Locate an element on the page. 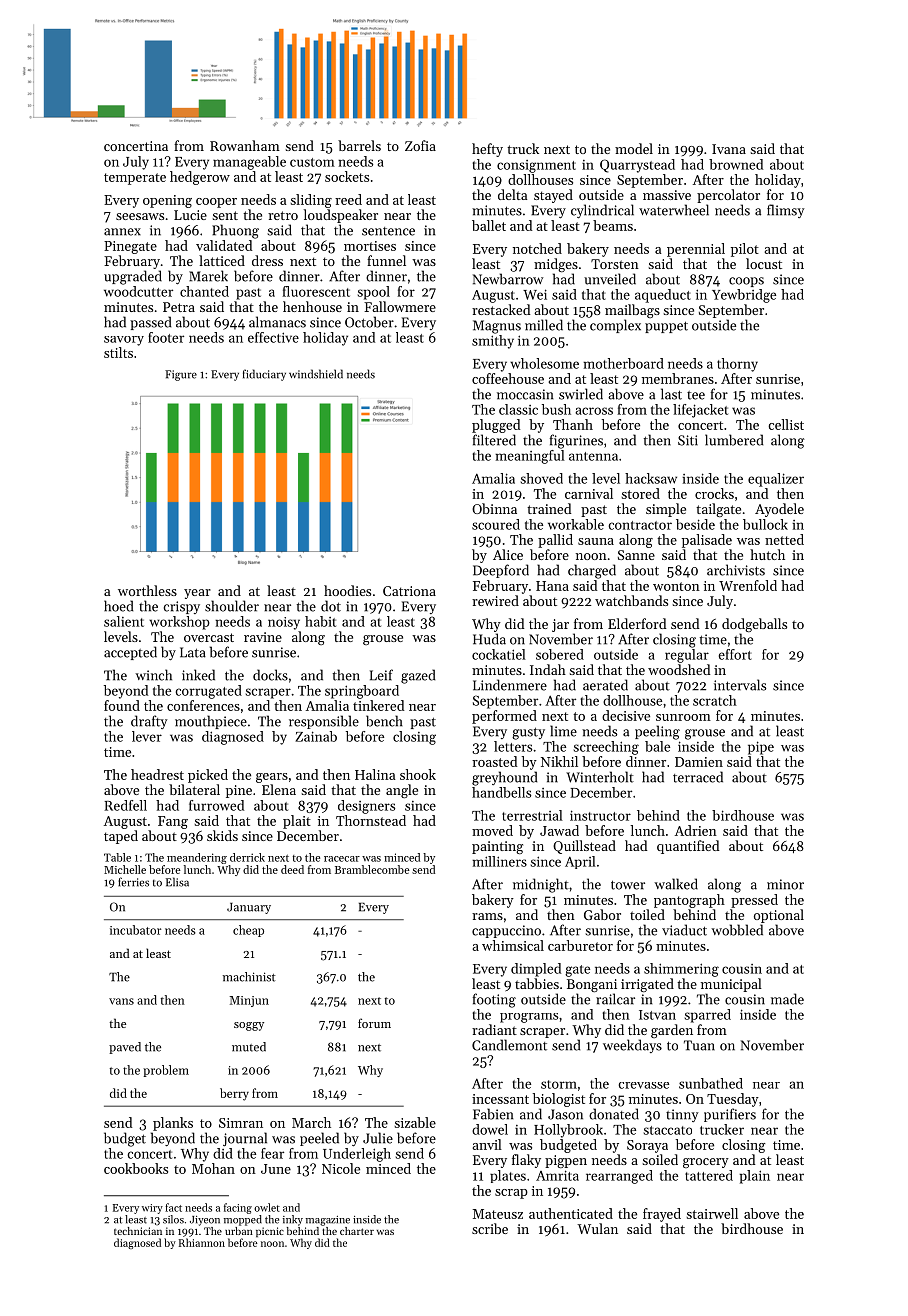 This image has height=1316, width=908. magazine is located at coordinates (328, 1221).
